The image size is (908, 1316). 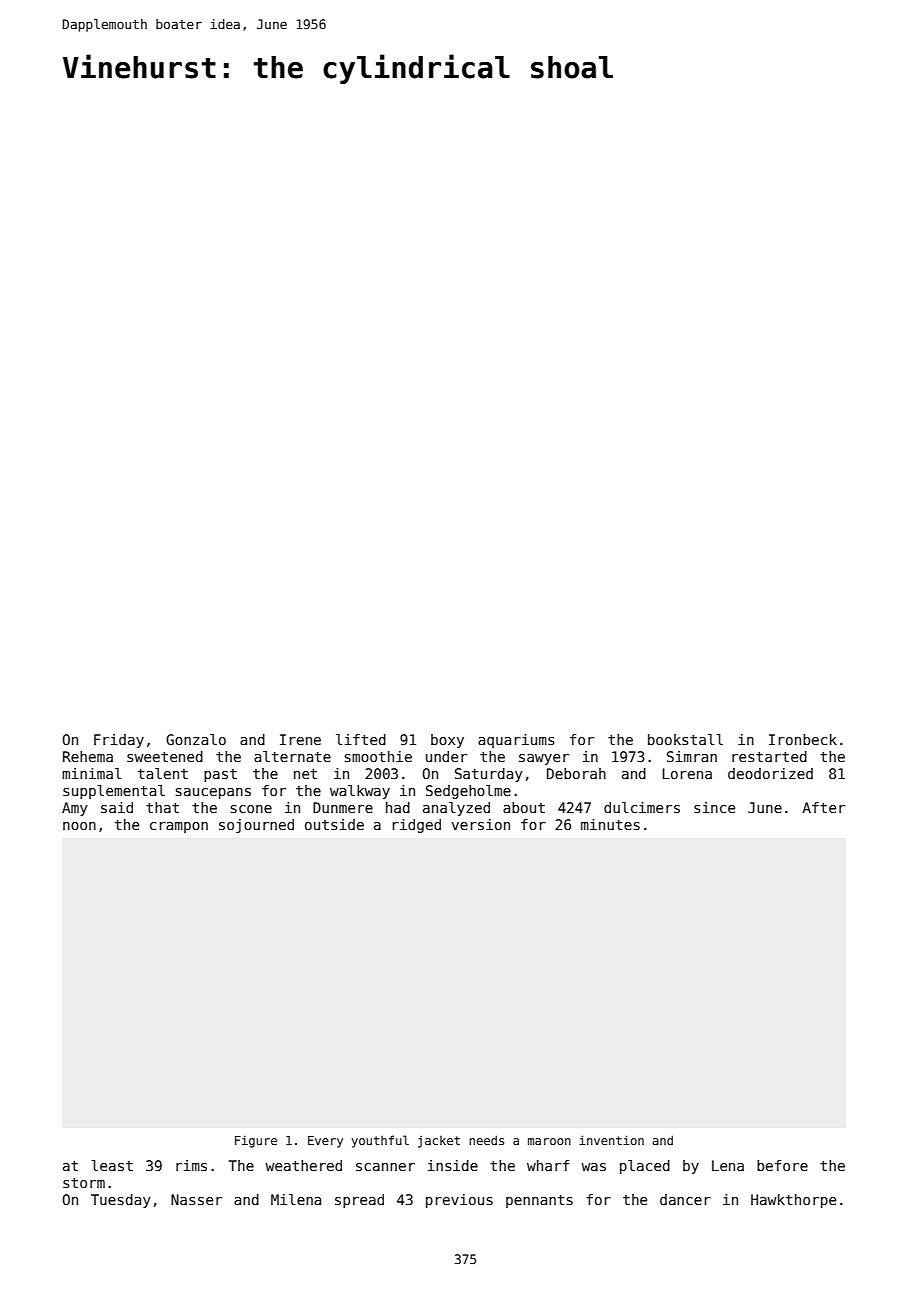 I want to click on crampon, so click(x=179, y=827).
